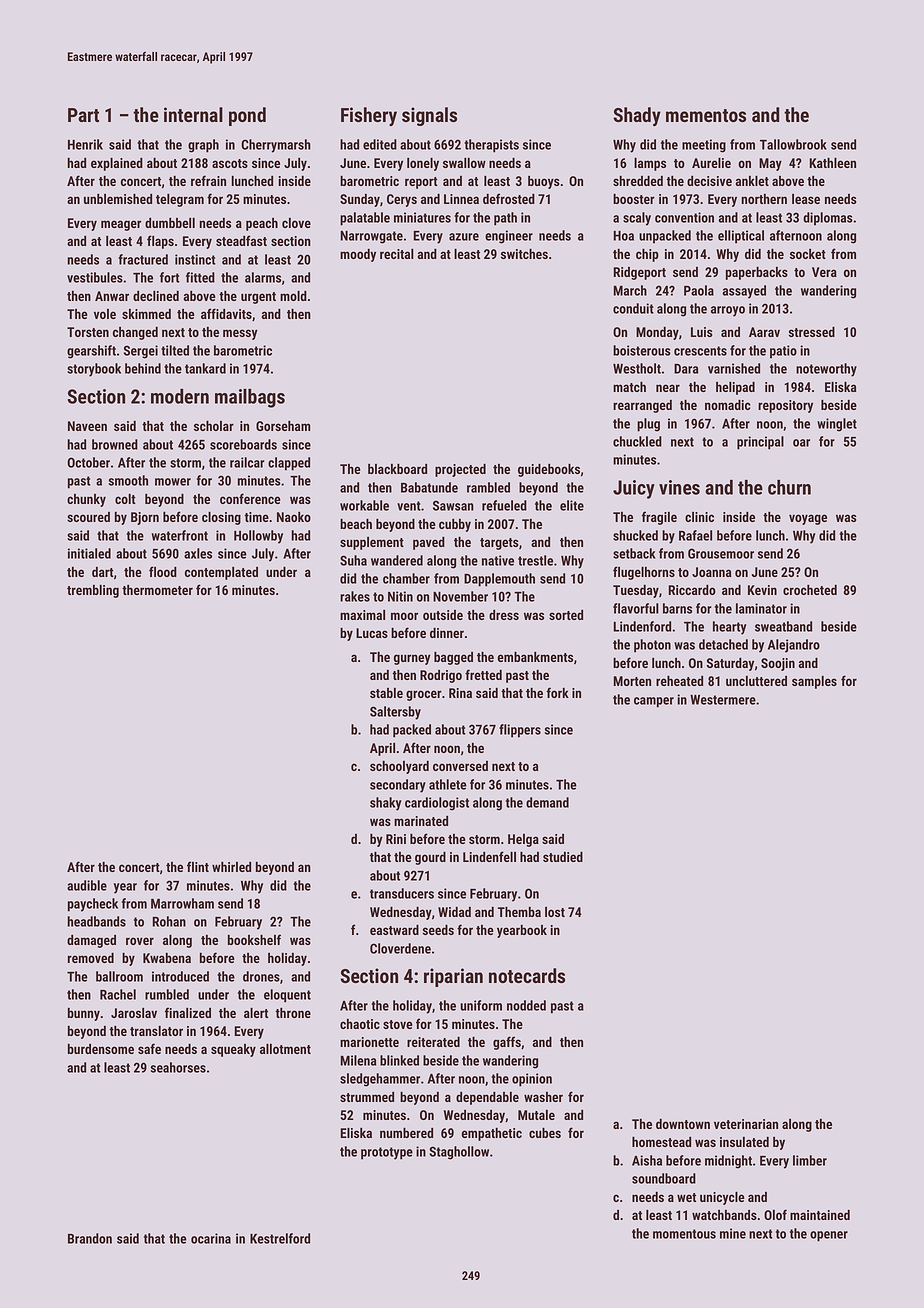  Describe the element at coordinates (488, 487) in the screenshot. I see `rambled` at that location.
